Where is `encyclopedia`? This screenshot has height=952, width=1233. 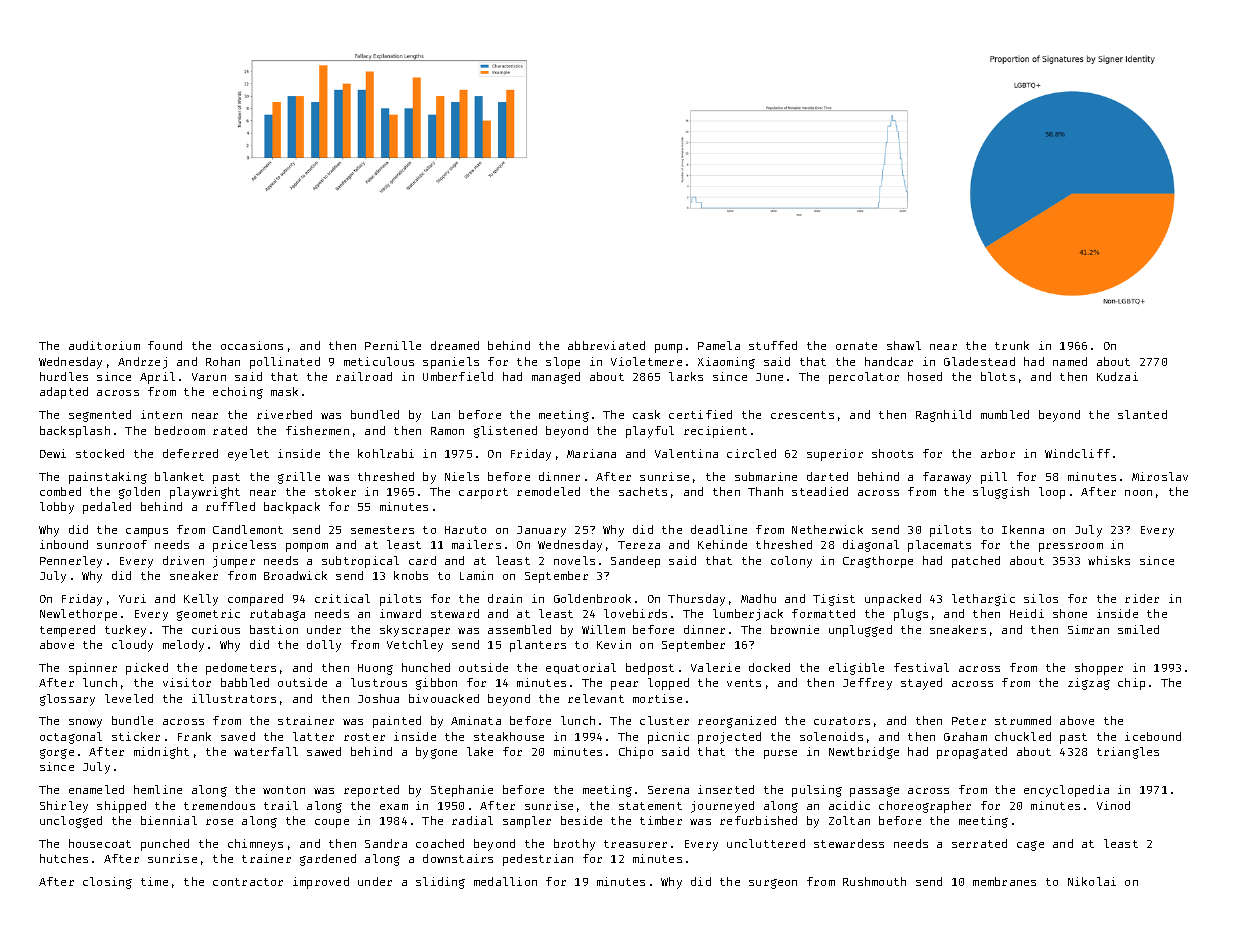 encyclopedia is located at coordinates (1066, 791).
